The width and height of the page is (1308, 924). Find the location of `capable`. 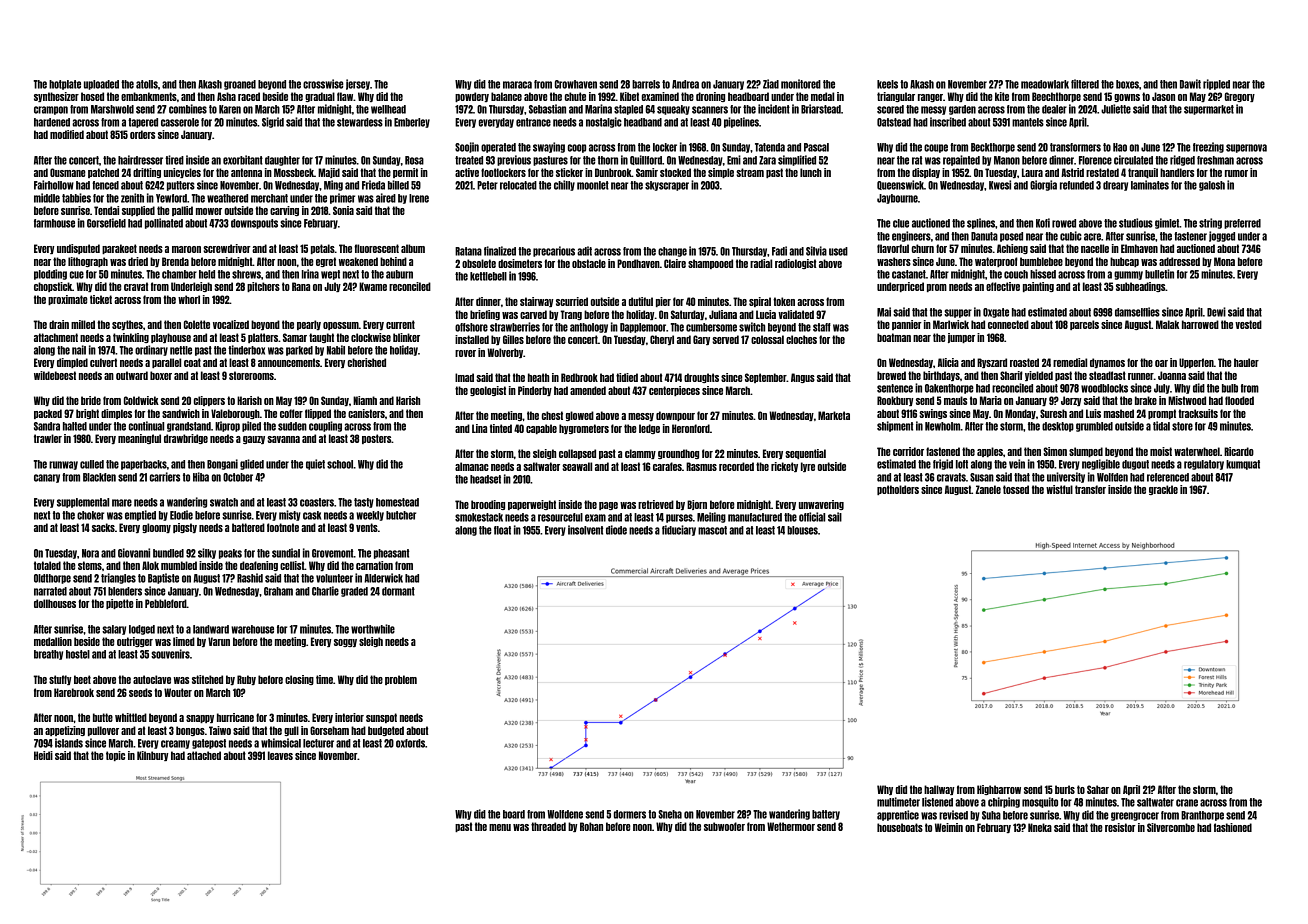

capable is located at coordinates (541, 429).
